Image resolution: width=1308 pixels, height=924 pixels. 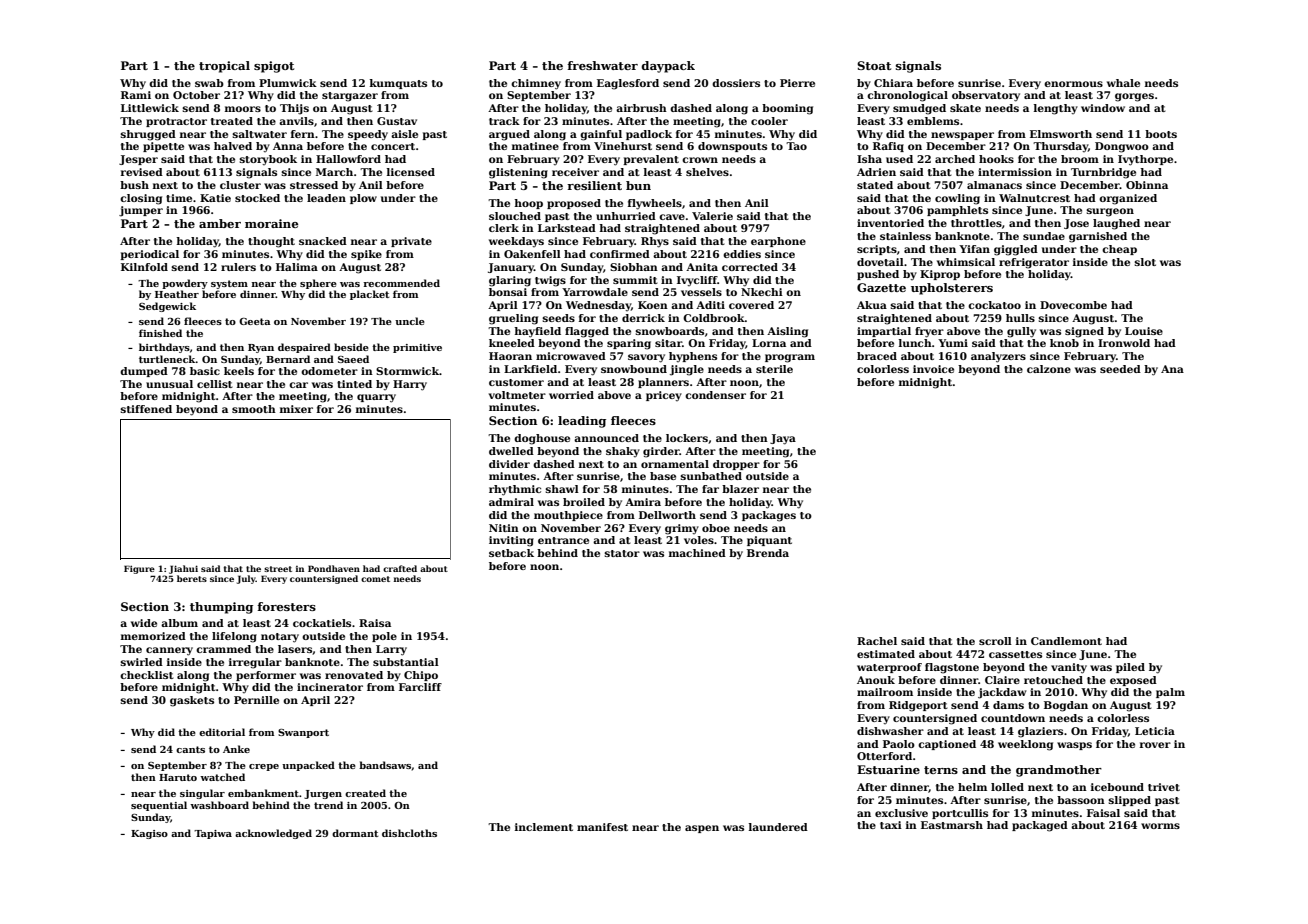 I want to click on January, so click(x=511, y=268).
